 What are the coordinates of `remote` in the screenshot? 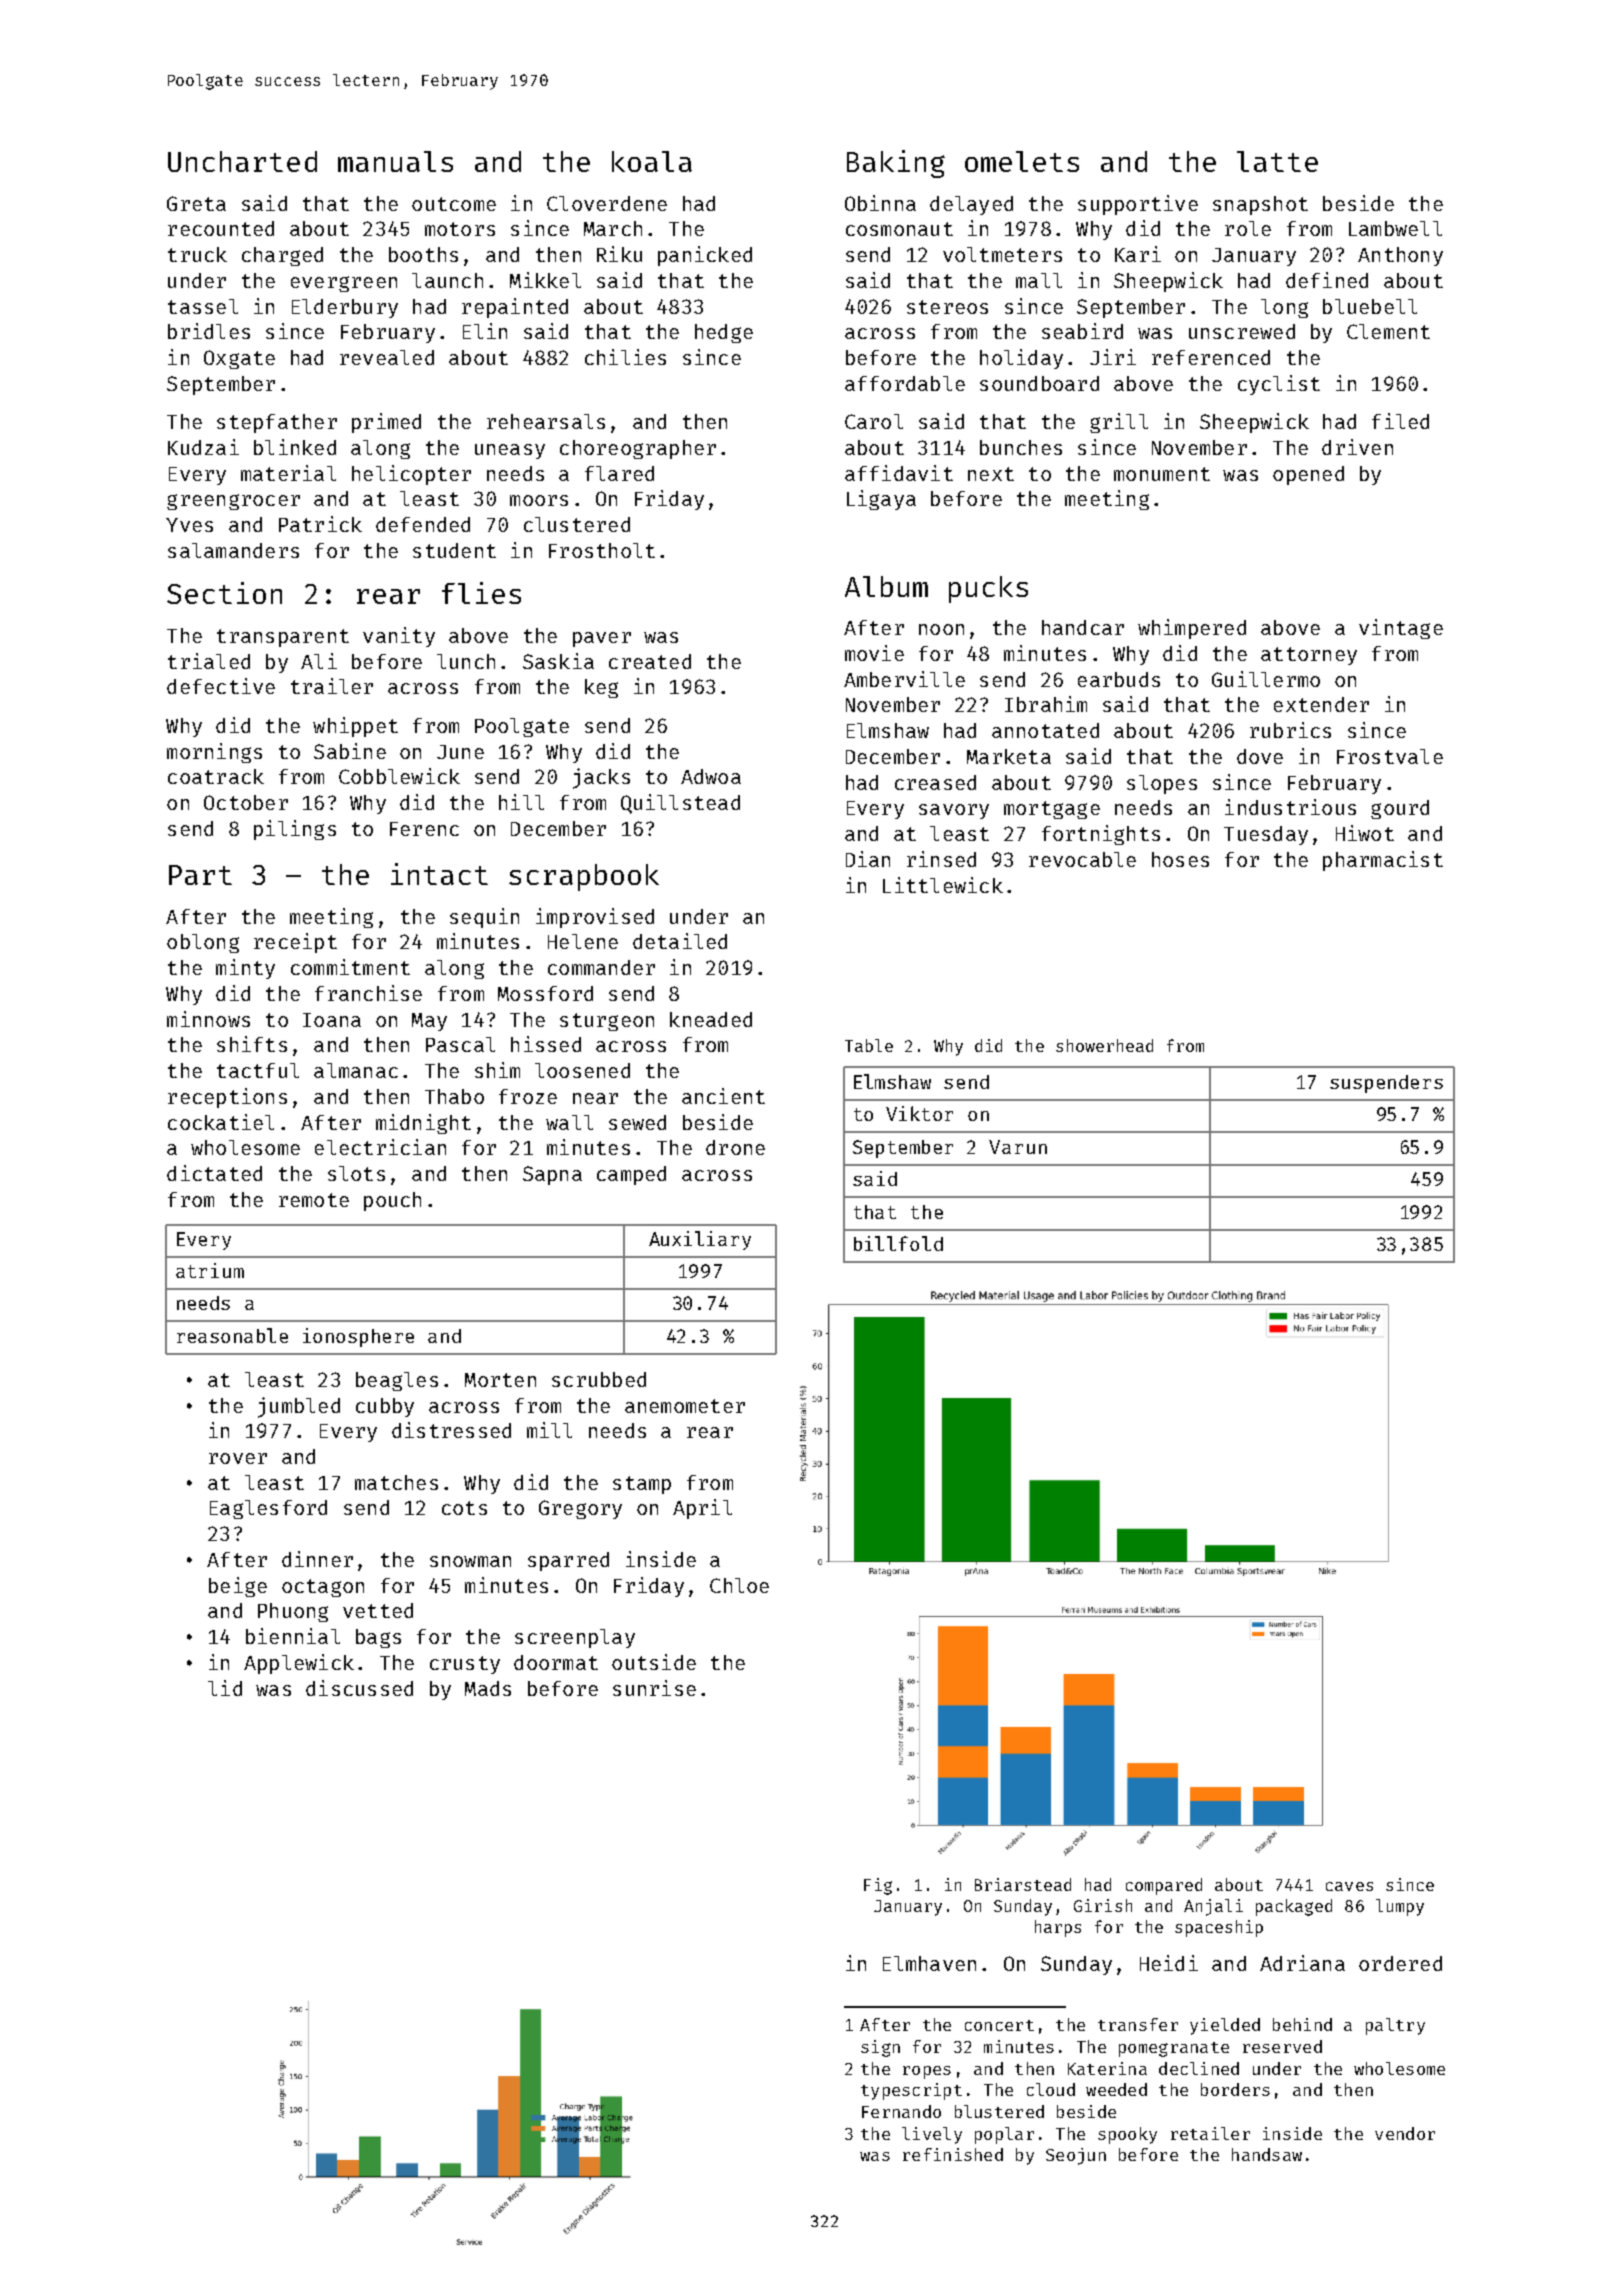 It's located at (314, 1200).
